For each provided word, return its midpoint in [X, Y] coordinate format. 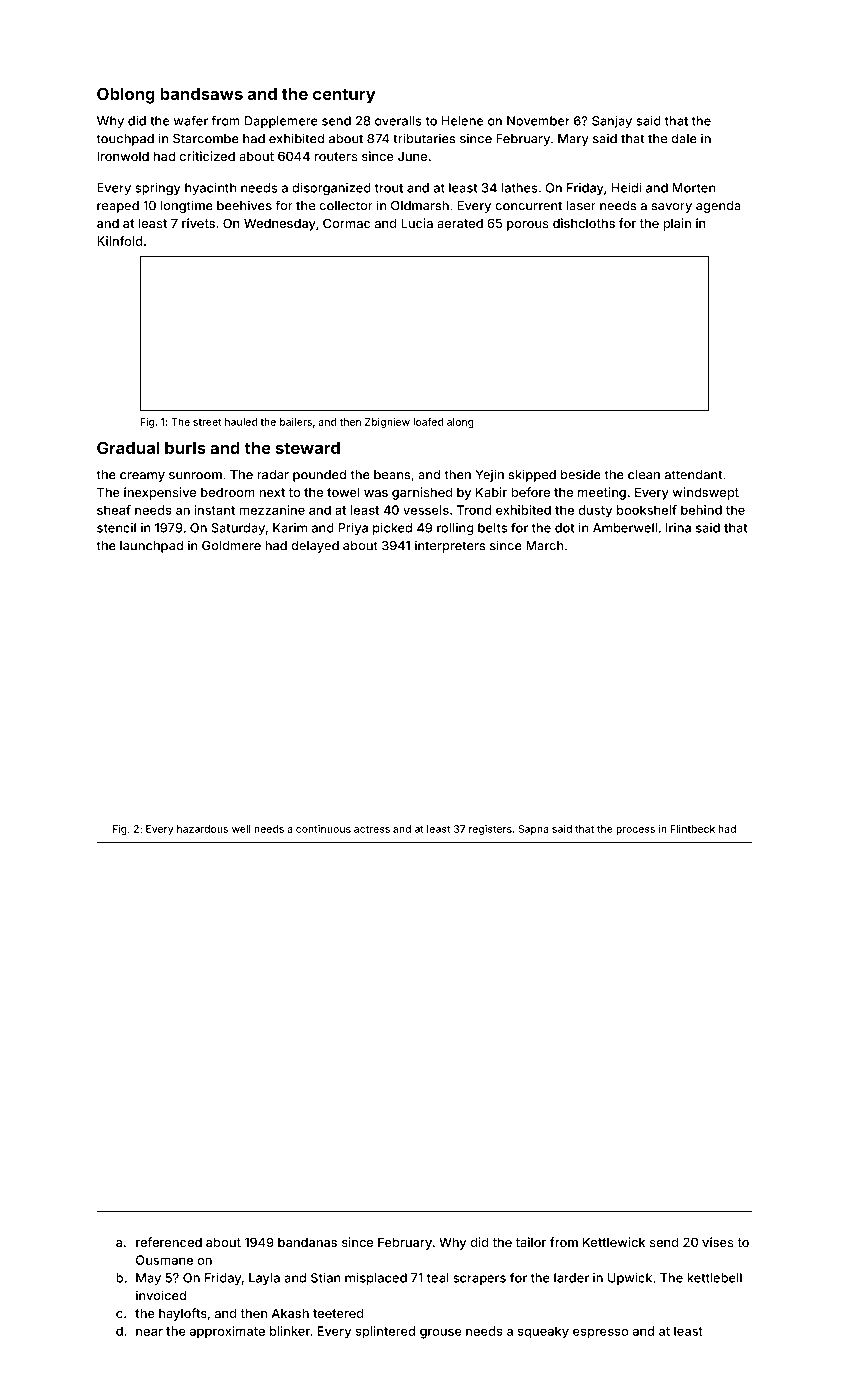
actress [372, 829]
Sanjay [612, 122]
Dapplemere [281, 122]
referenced [169, 1242]
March [545, 546]
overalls [398, 121]
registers [490, 830]
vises [717, 1242]
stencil [116, 528]
